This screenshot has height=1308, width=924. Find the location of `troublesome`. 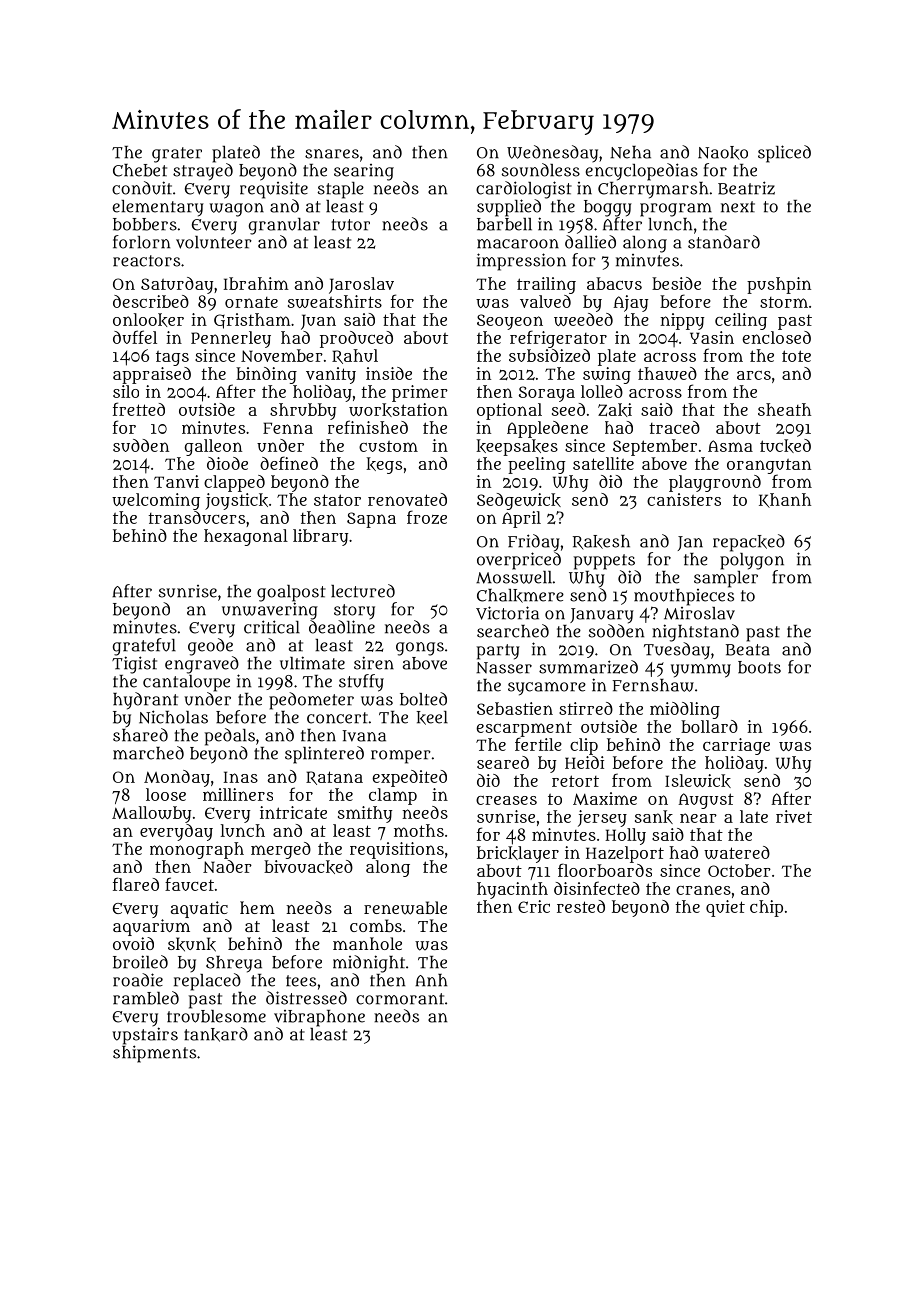

troublesome is located at coordinates (216, 1016).
